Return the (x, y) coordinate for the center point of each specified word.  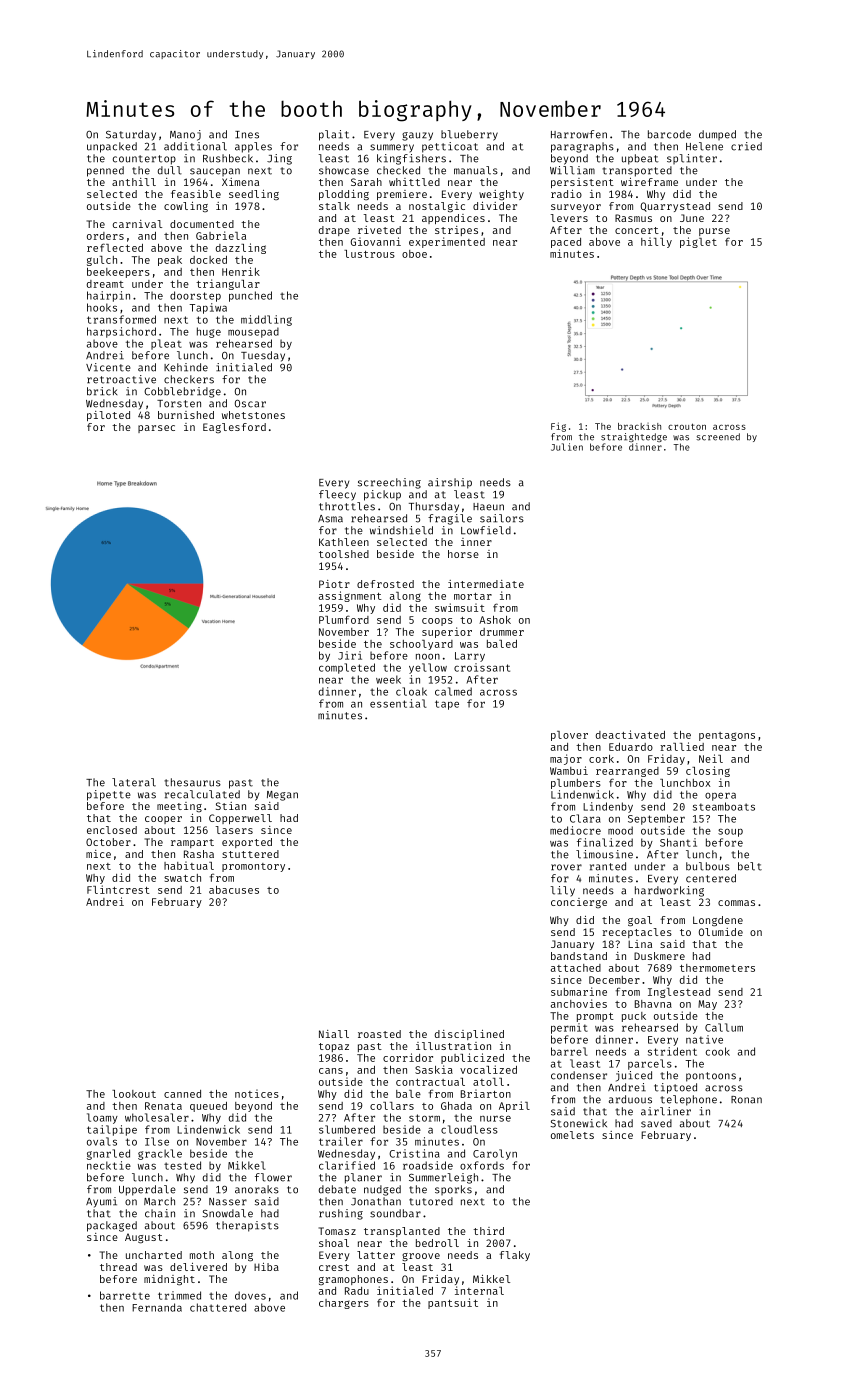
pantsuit (453, 1303)
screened (718, 437)
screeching (389, 483)
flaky (515, 1256)
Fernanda (157, 1307)
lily (562, 891)
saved (656, 1123)
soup (730, 832)
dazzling (241, 248)
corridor (408, 1057)
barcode (669, 134)
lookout (134, 1094)
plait (334, 135)
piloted (108, 416)
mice (98, 854)
